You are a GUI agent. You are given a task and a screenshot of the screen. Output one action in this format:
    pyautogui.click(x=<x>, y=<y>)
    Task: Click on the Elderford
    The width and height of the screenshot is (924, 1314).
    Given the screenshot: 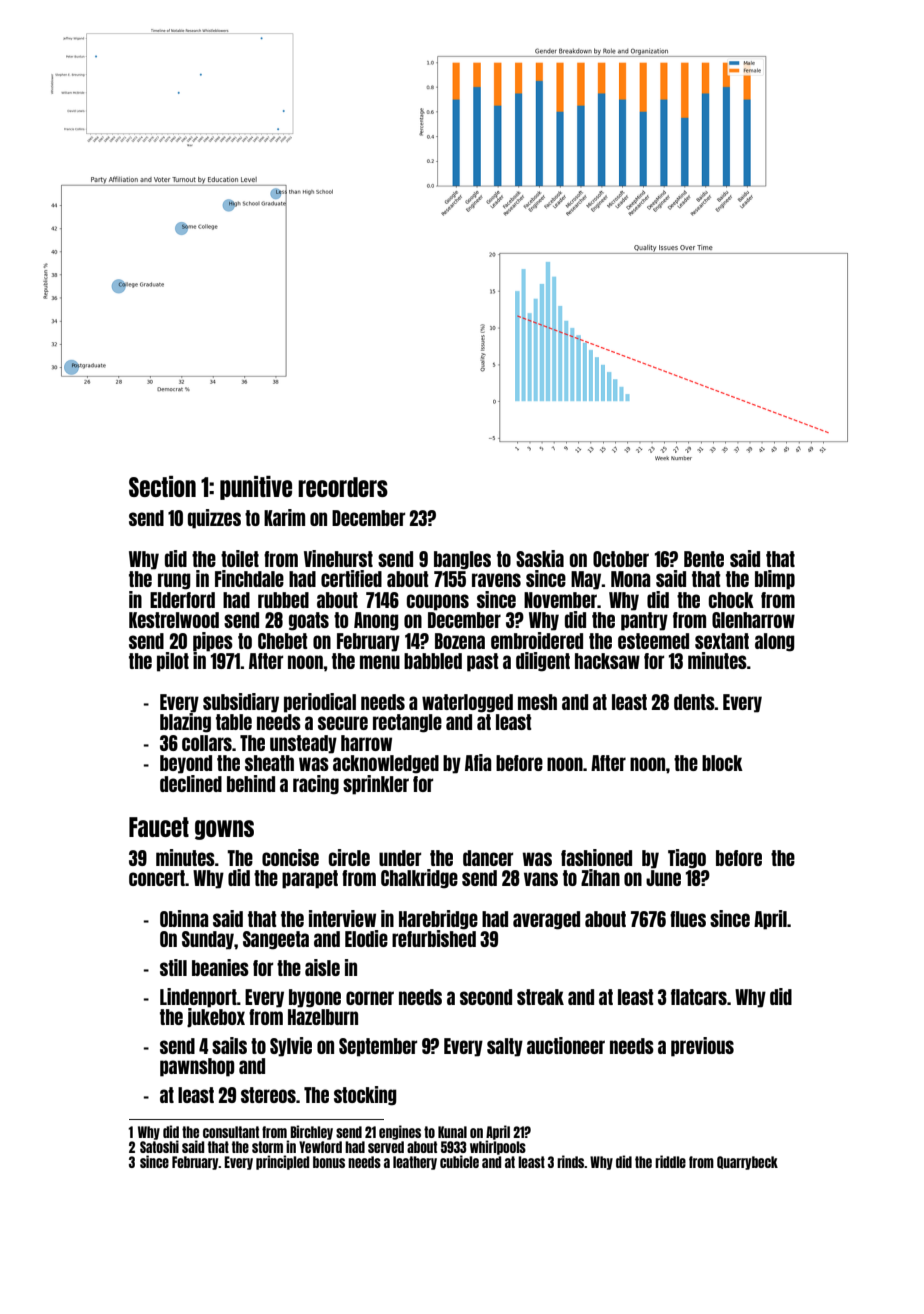 What is the action you would take?
    pyautogui.click(x=182, y=600)
